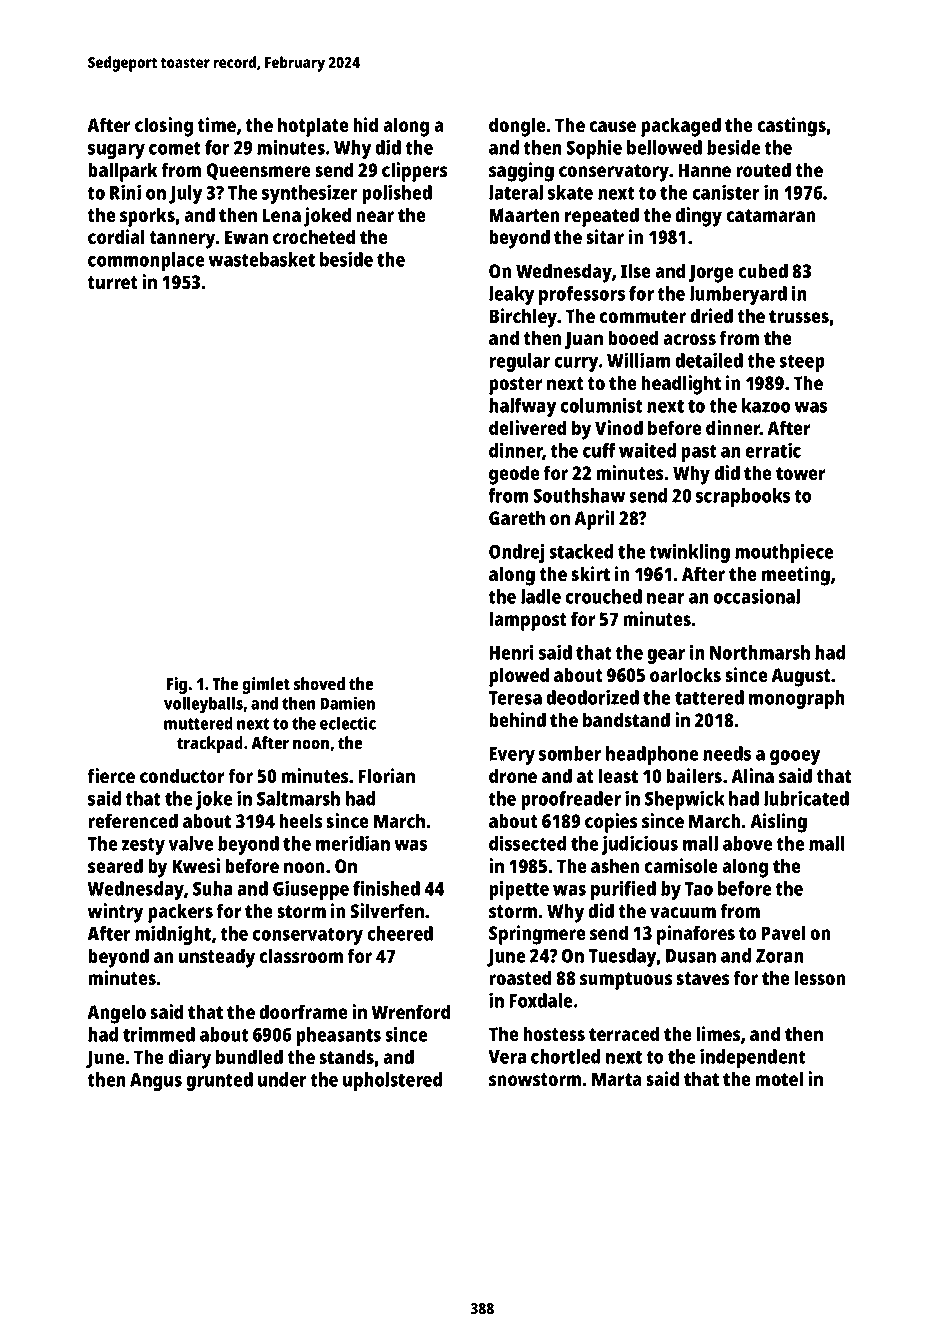  I want to click on Damien, so click(347, 703).
